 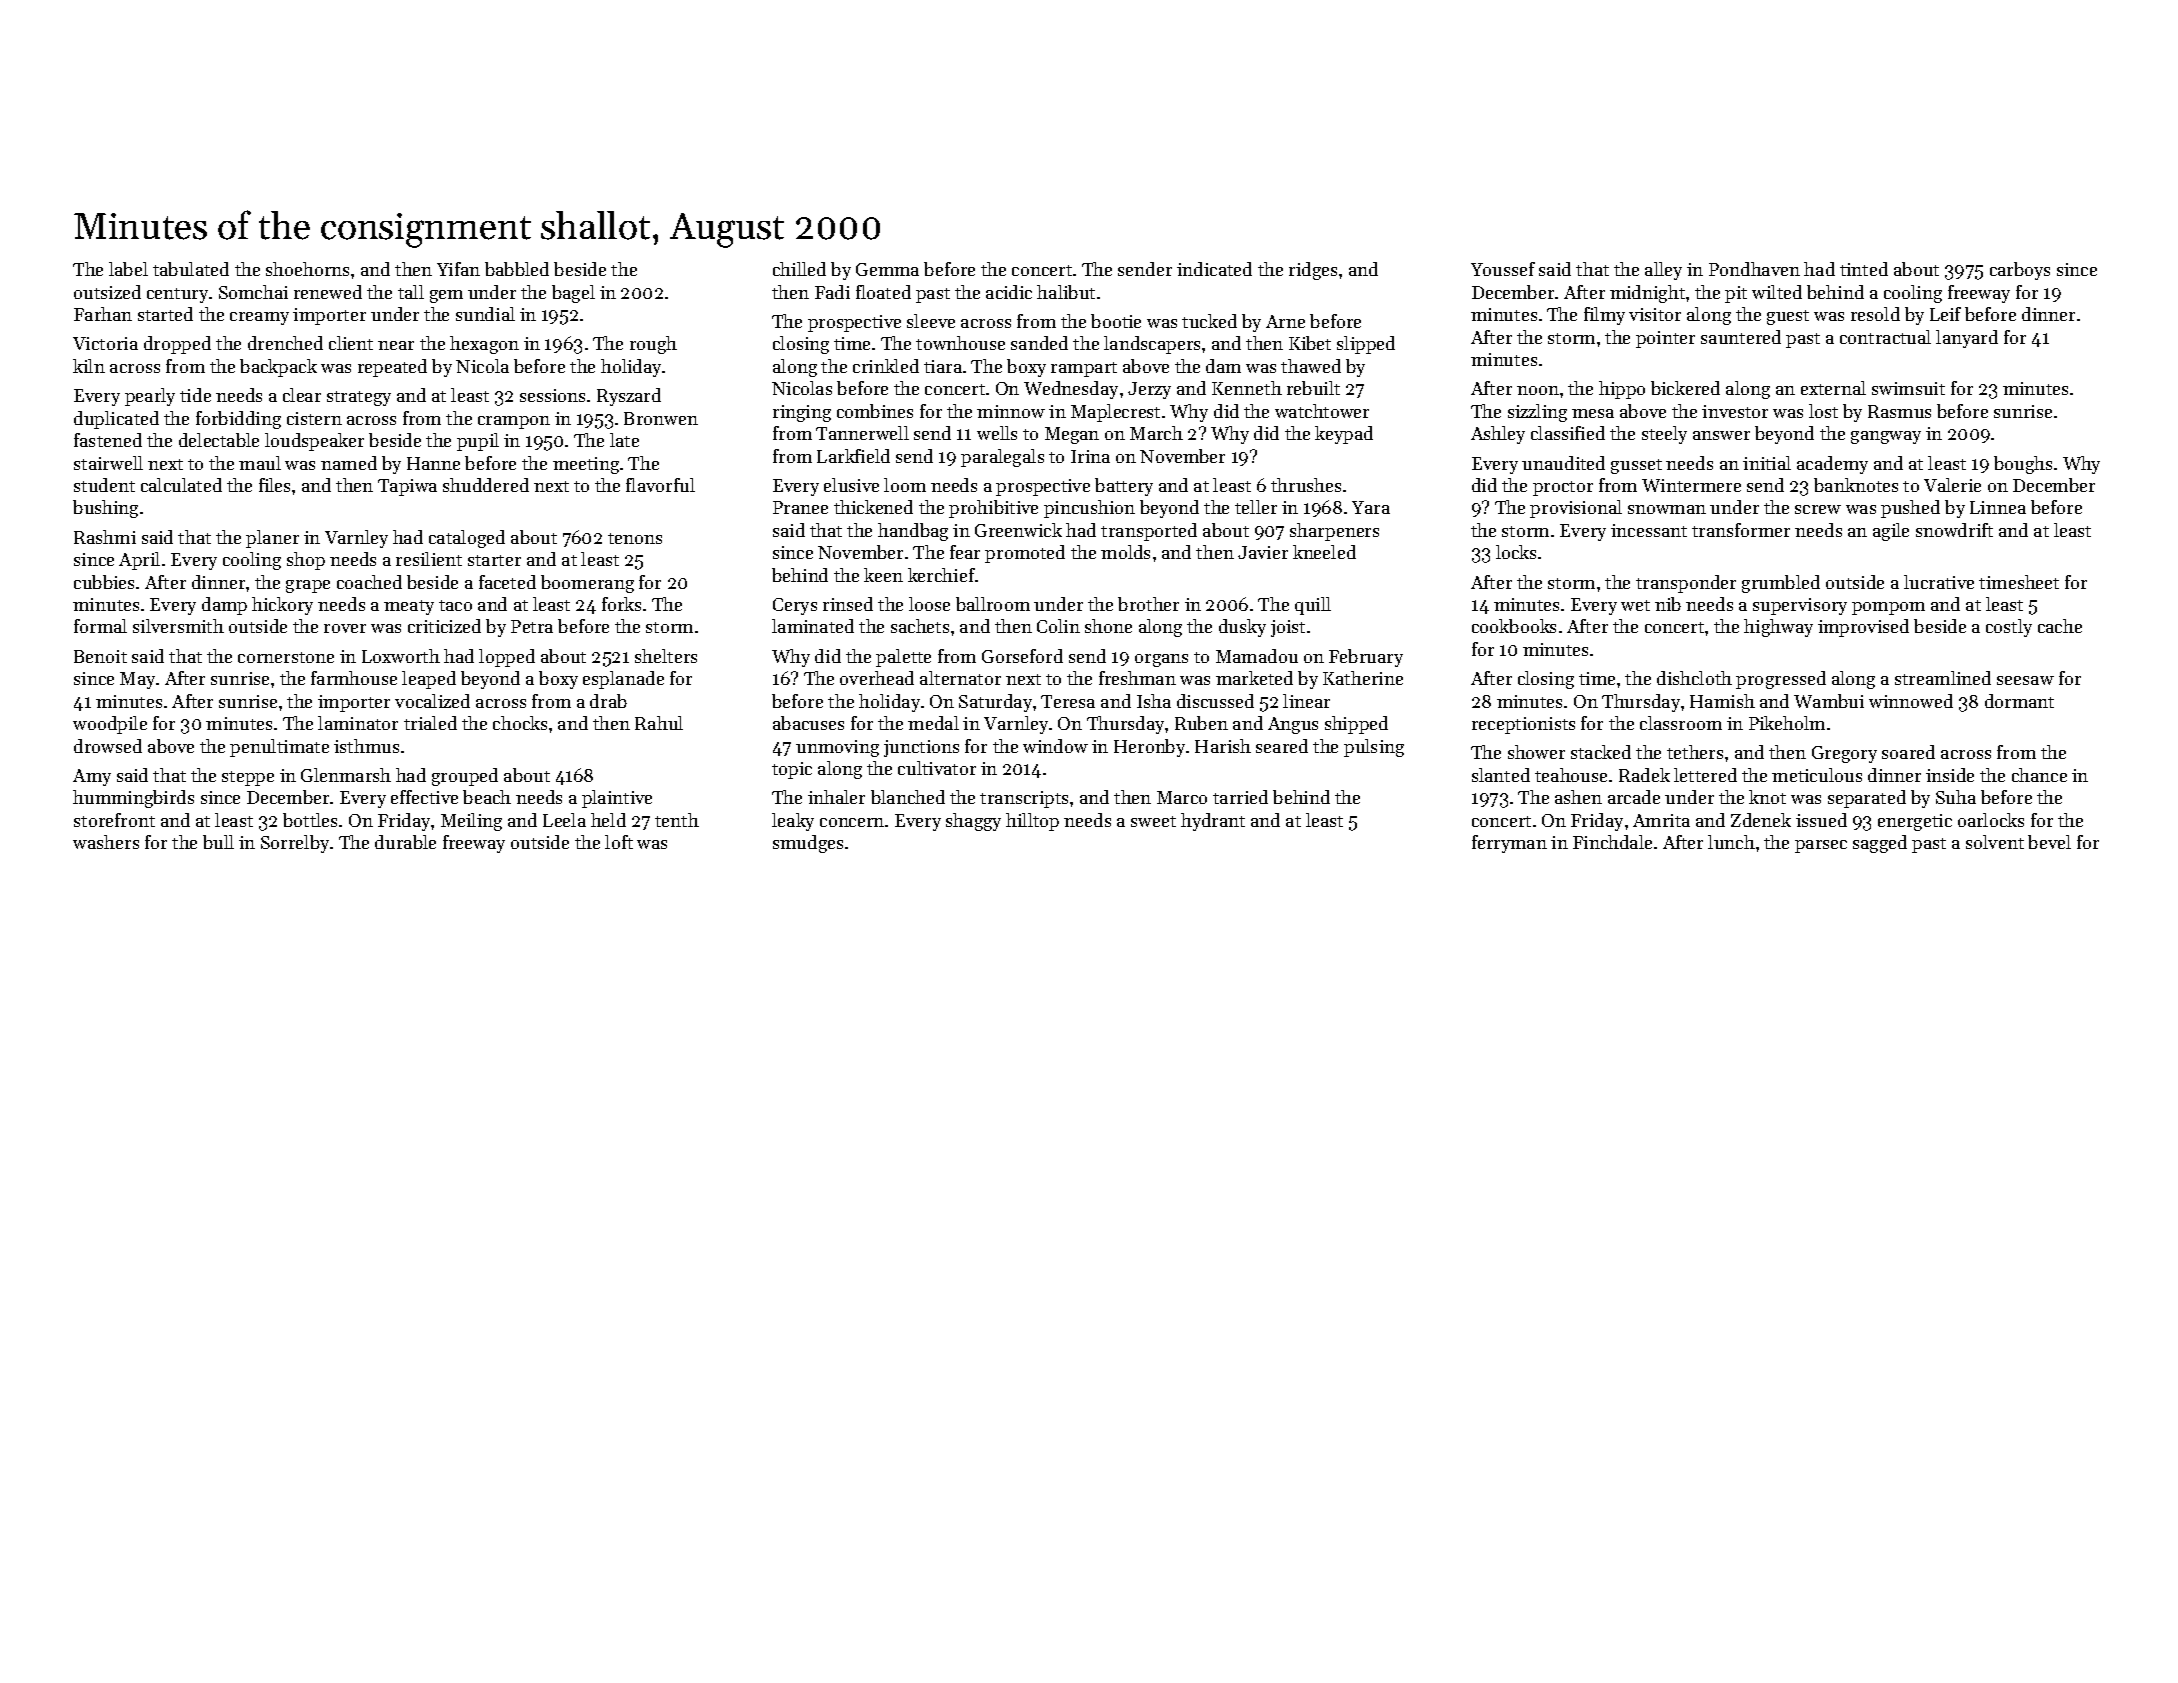 What do you see at coordinates (517, 269) in the screenshot?
I see `babbled` at bounding box center [517, 269].
